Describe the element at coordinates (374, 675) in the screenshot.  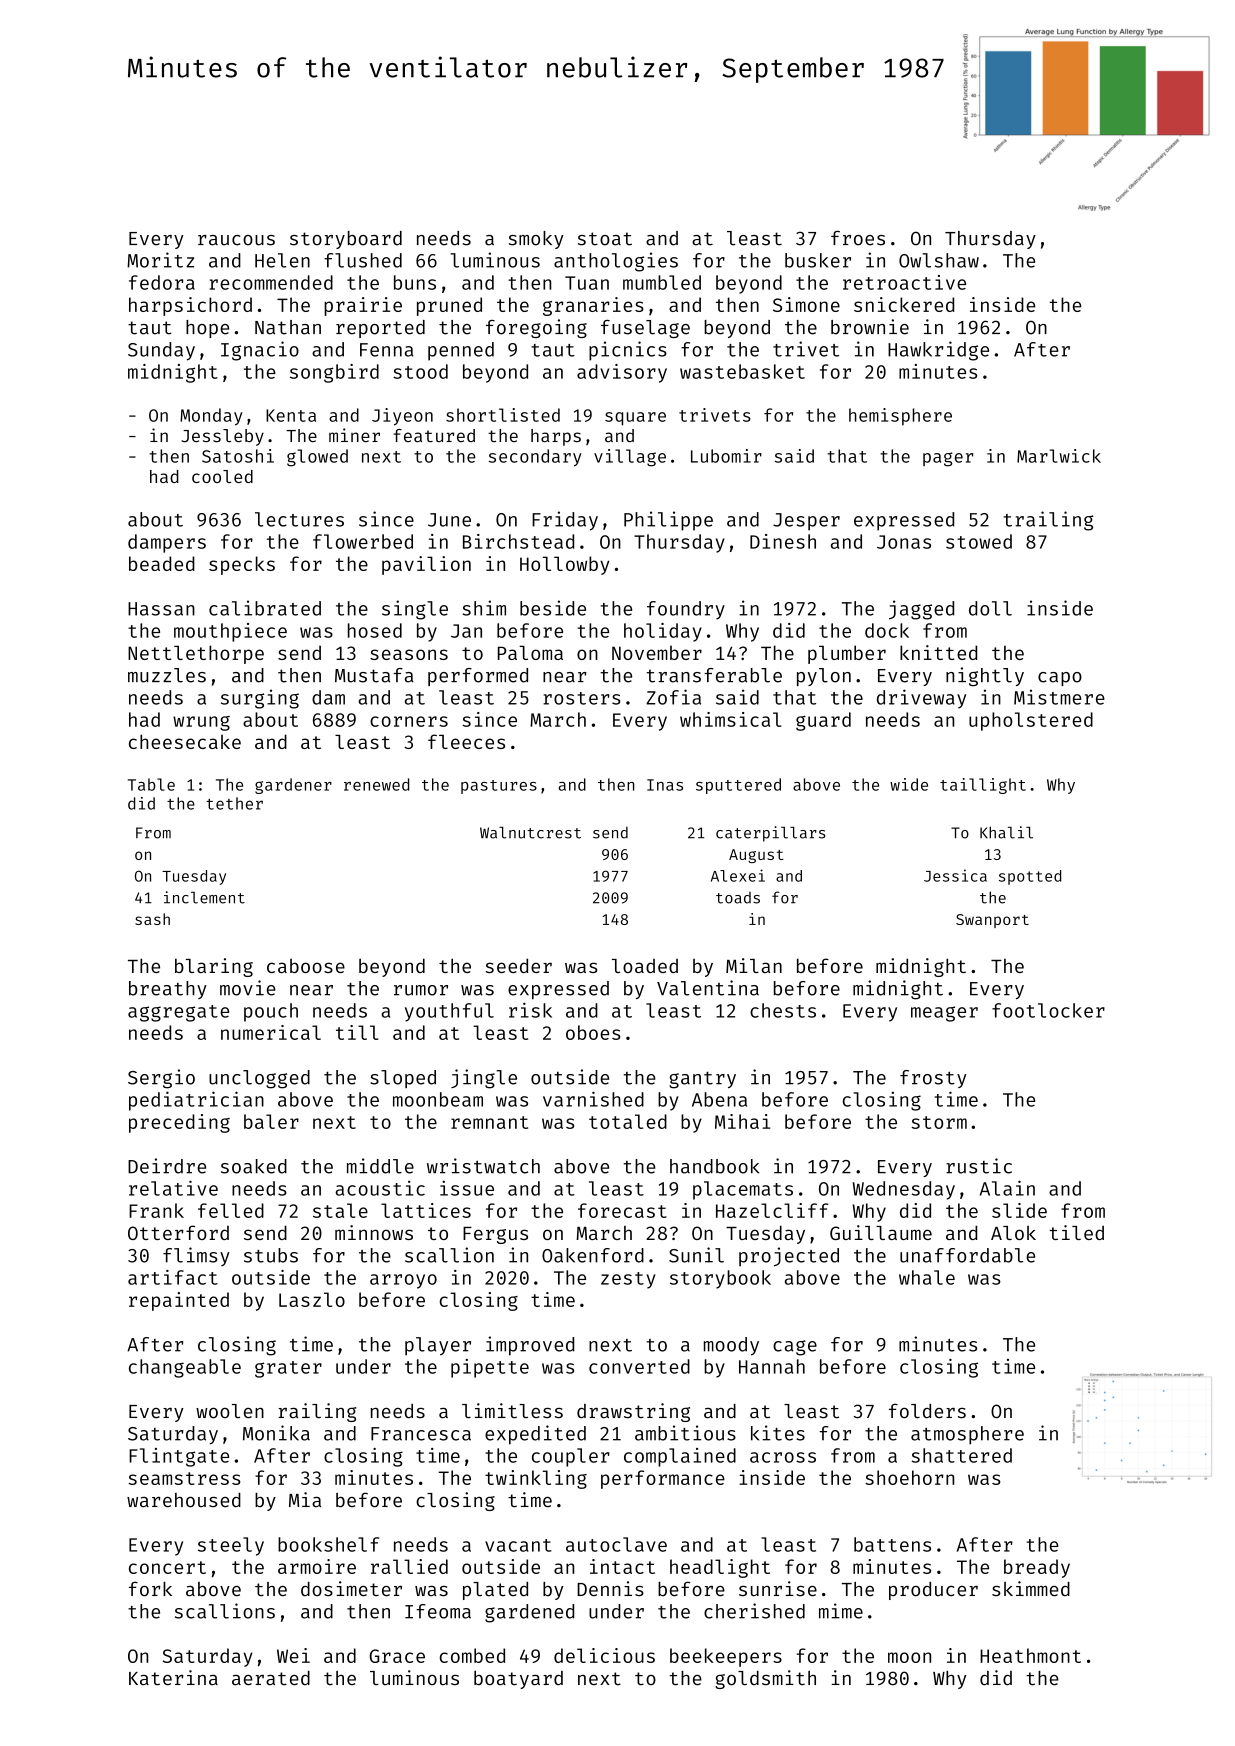
I see `Mustafa` at that location.
